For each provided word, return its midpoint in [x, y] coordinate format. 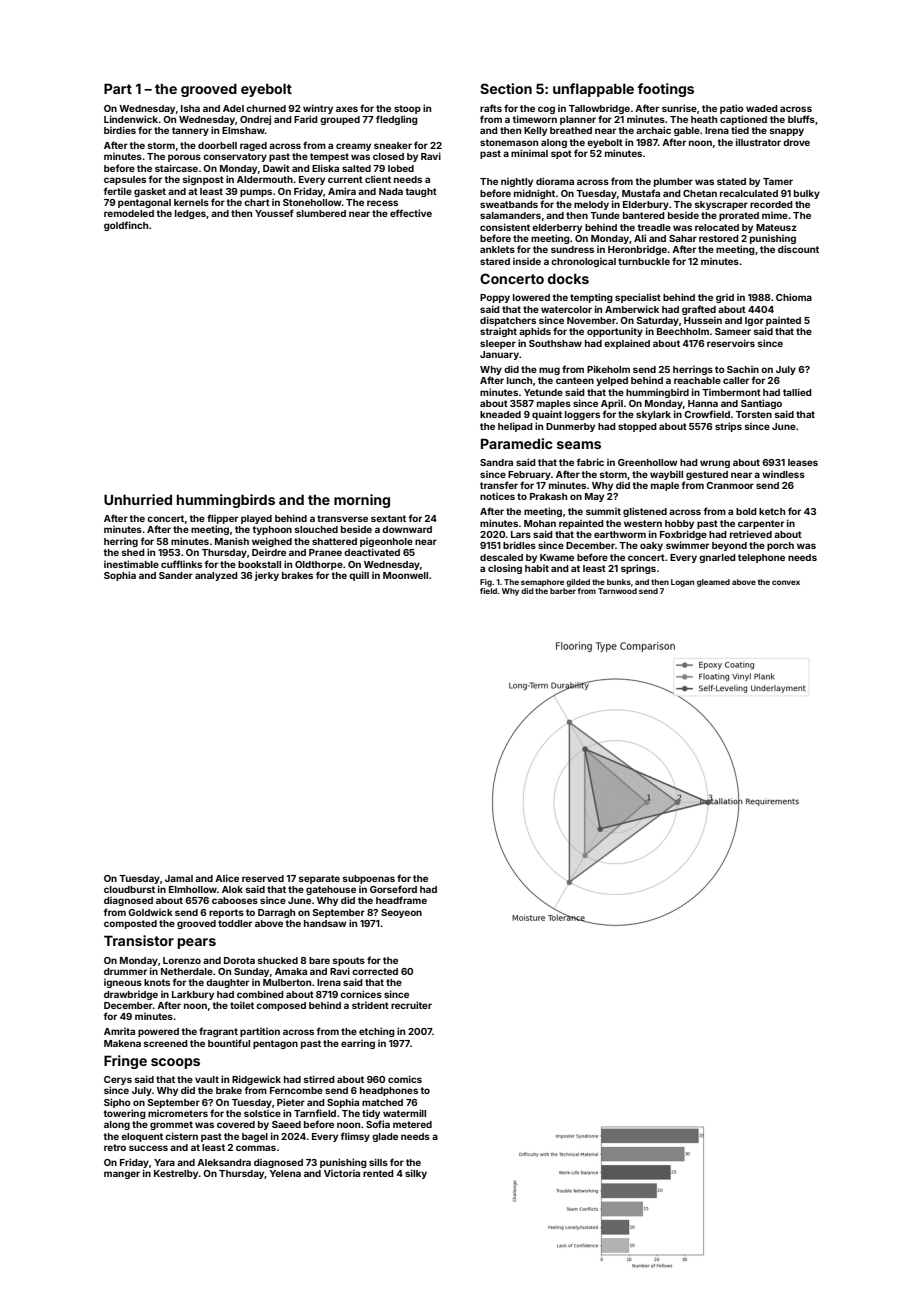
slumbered [321, 213]
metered [412, 1124]
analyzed [216, 576]
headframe [401, 900]
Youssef [274, 213]
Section [506, 88]
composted [130, 924]
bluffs [801, 119]
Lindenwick [131, 119]
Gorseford [393, 889]
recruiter [411, 1005]
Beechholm [683, 331]
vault [207, 1079]
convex [786, 582]
